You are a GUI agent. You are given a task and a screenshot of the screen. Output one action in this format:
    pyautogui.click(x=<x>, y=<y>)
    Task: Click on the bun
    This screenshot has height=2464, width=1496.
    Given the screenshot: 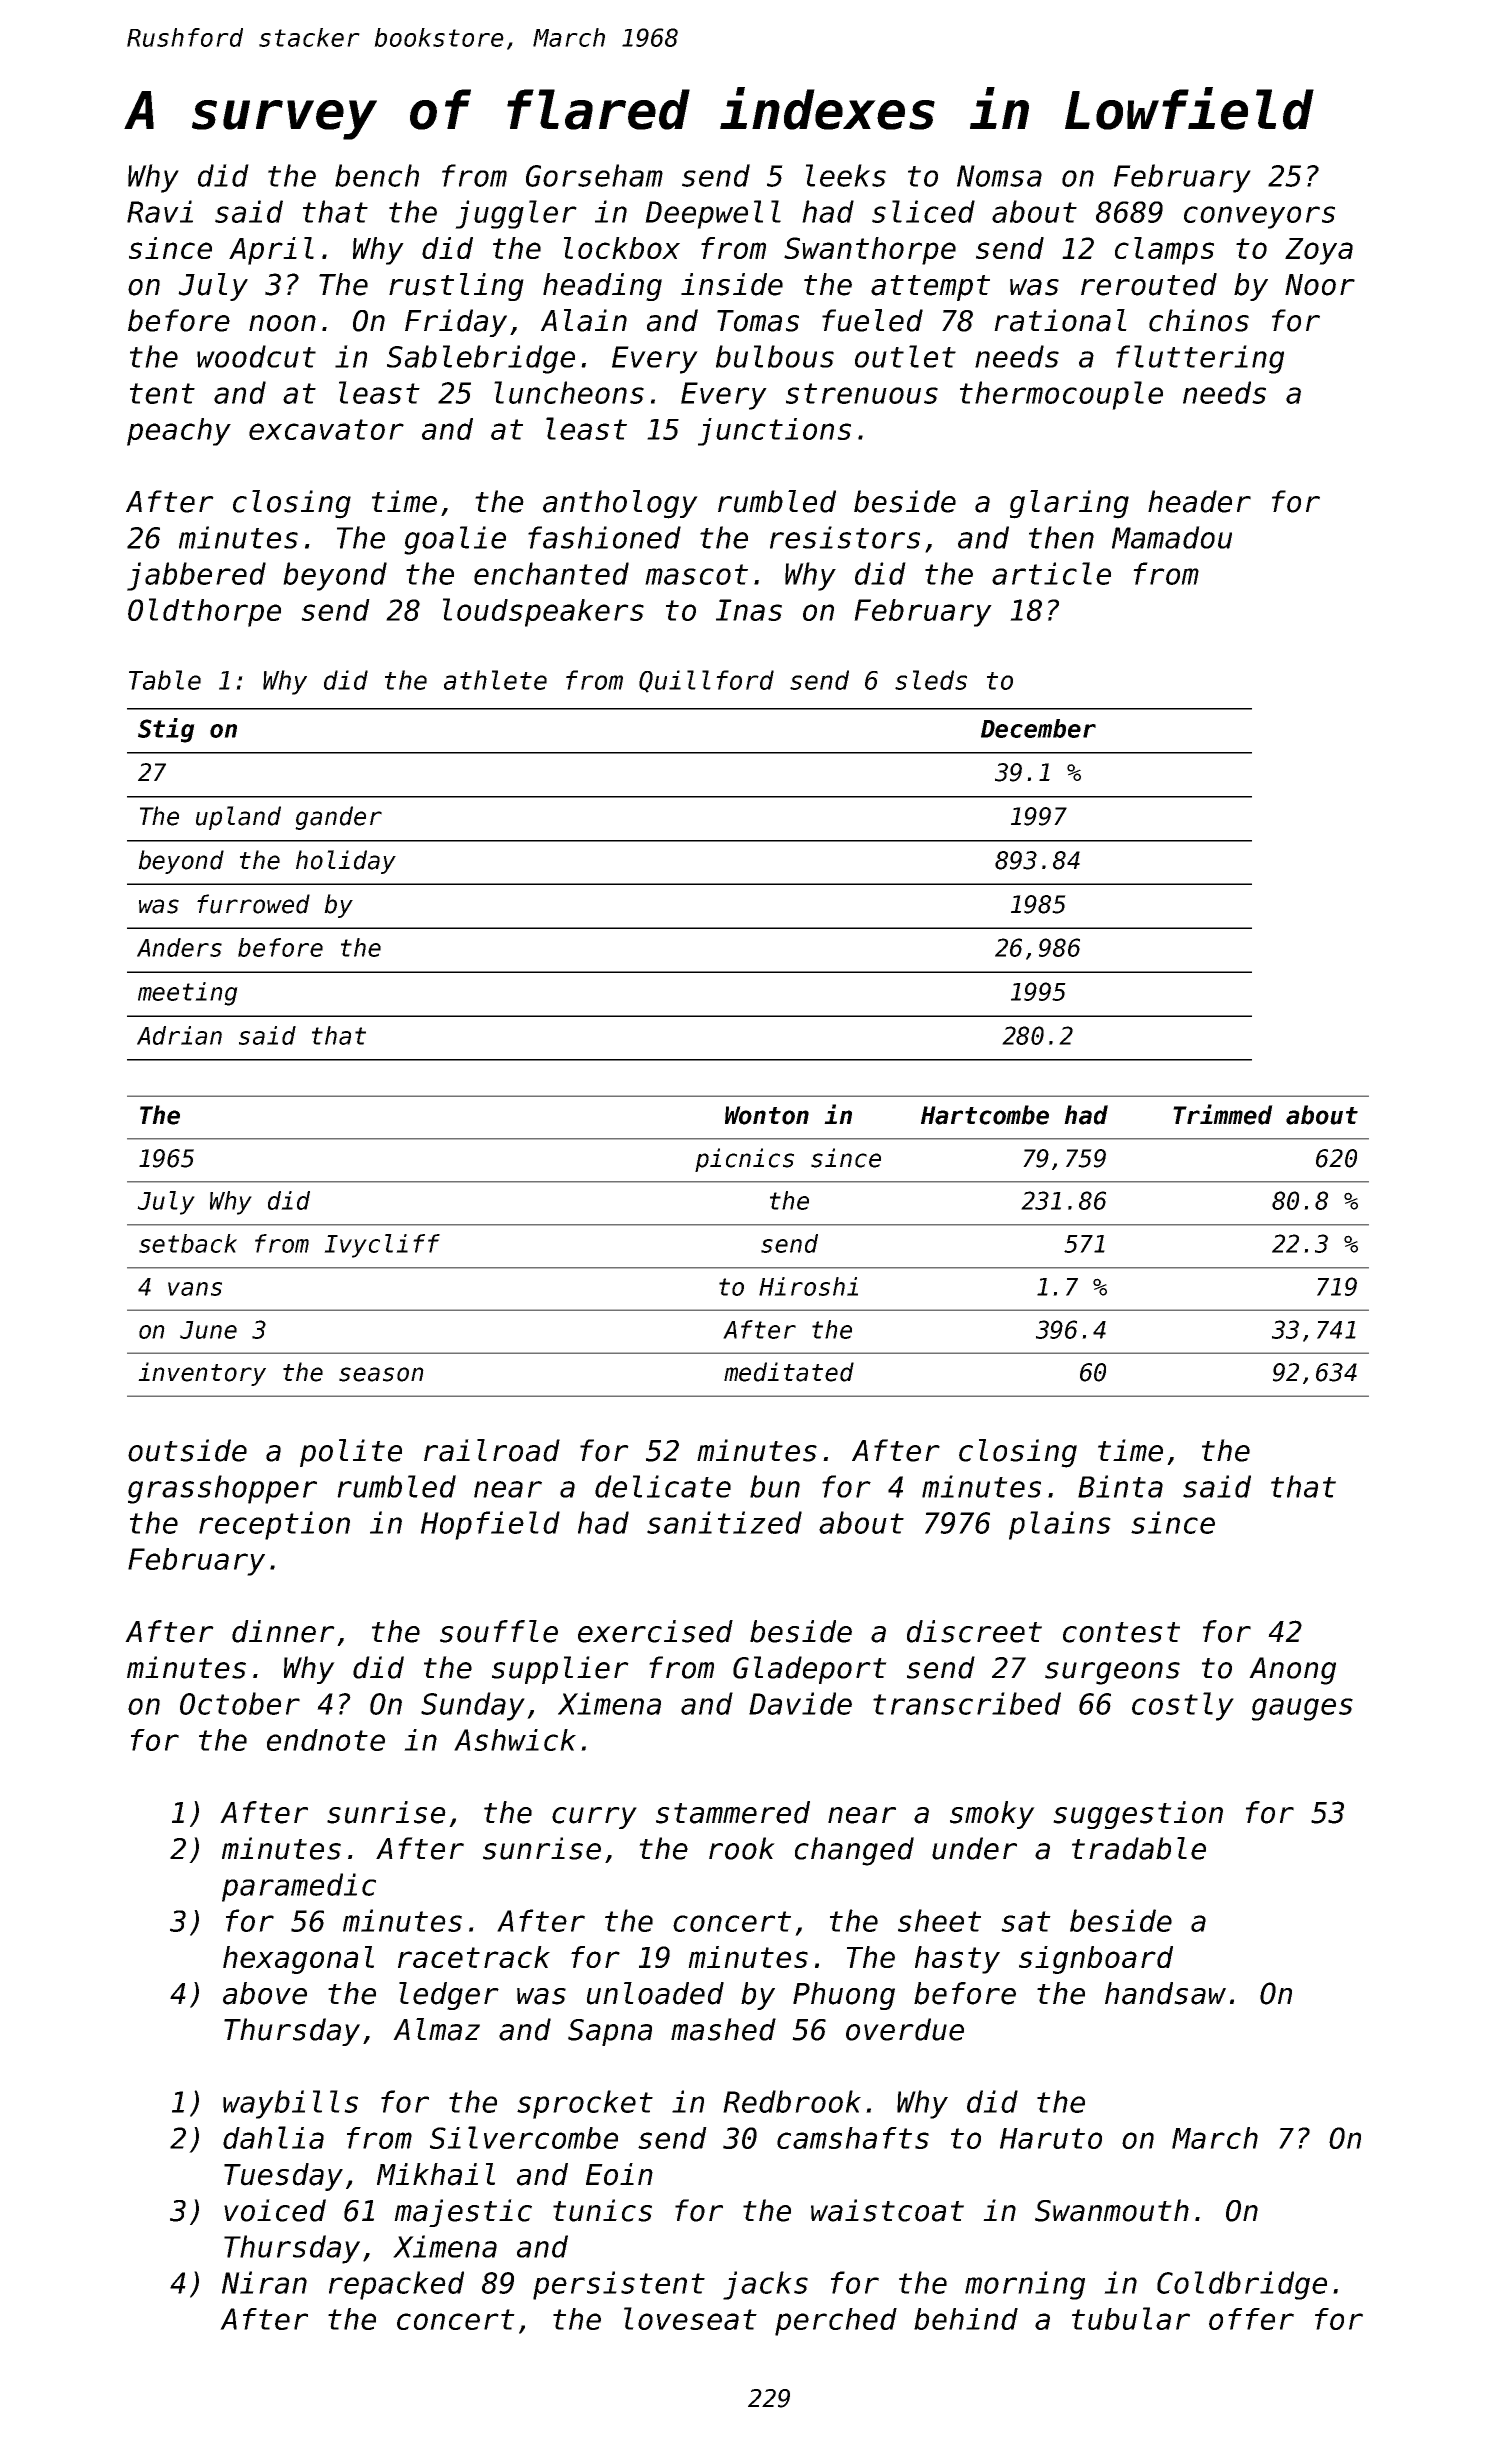 What is the action you would take?
    pyautogui.click(x=775, y=1486)
